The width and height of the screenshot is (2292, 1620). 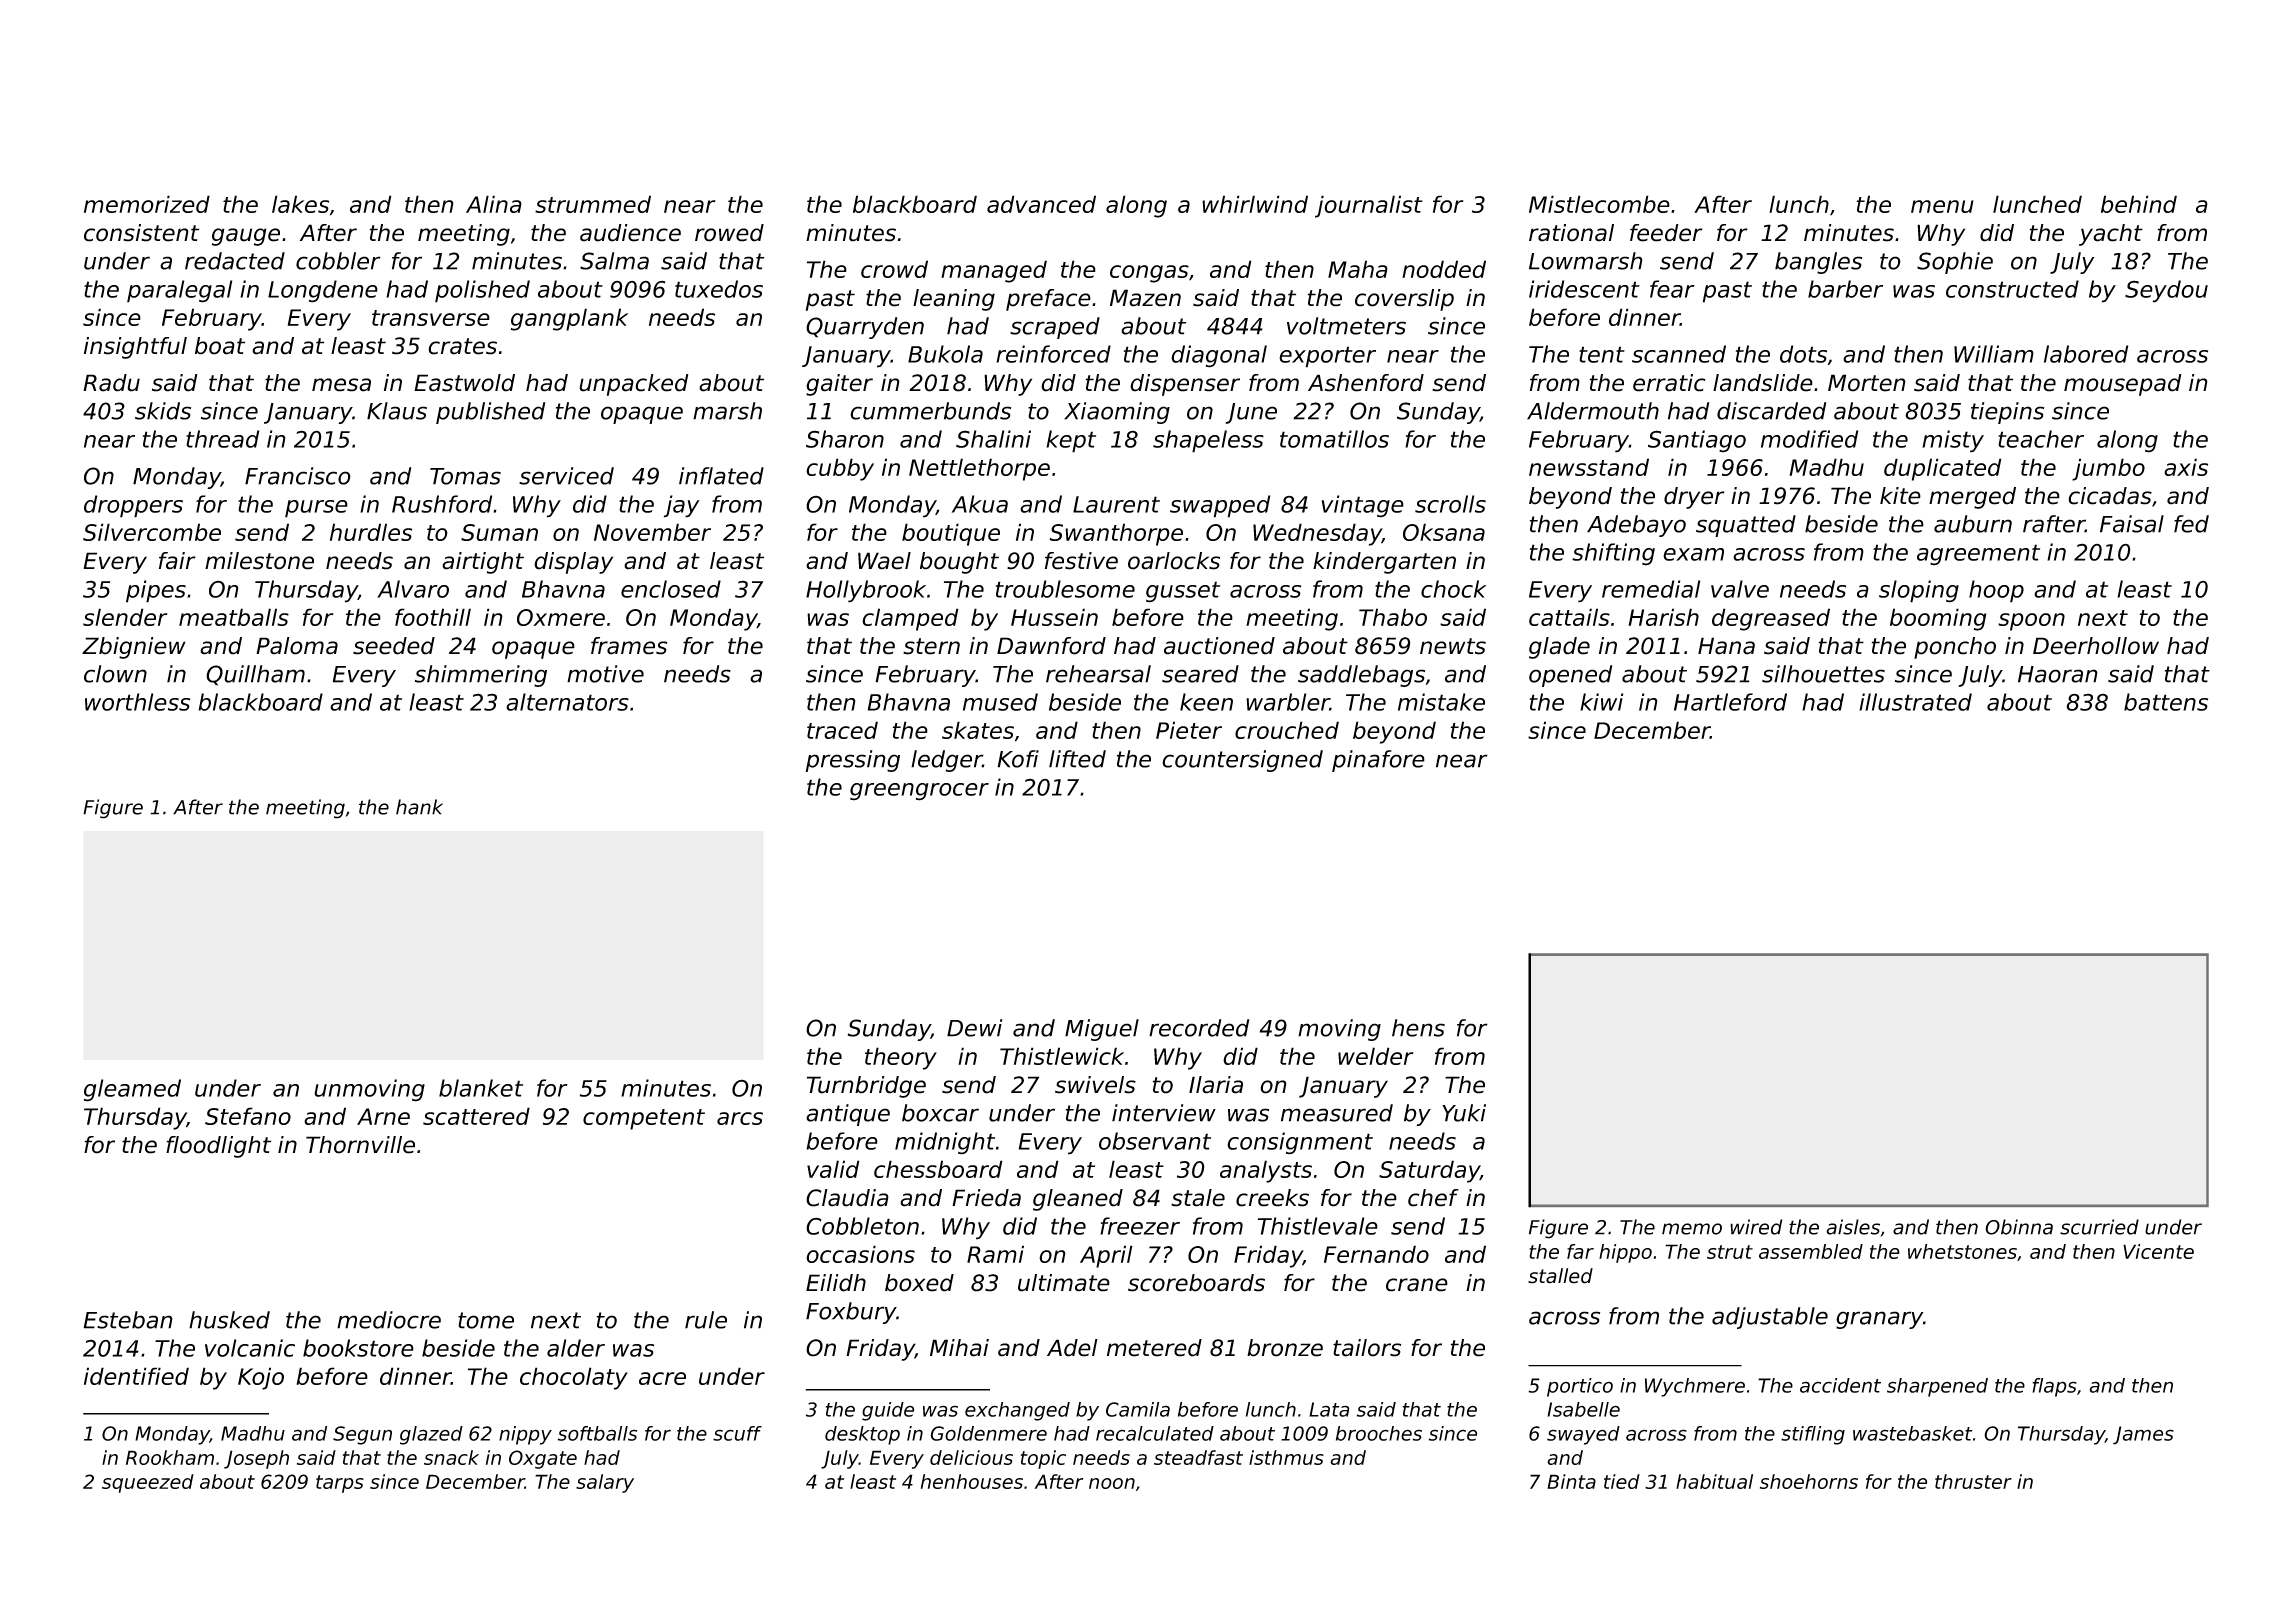 What do you see at coordinates (1041, 204) in the screenshot?
I see `advanced` at bounding box center [1041, 204].
